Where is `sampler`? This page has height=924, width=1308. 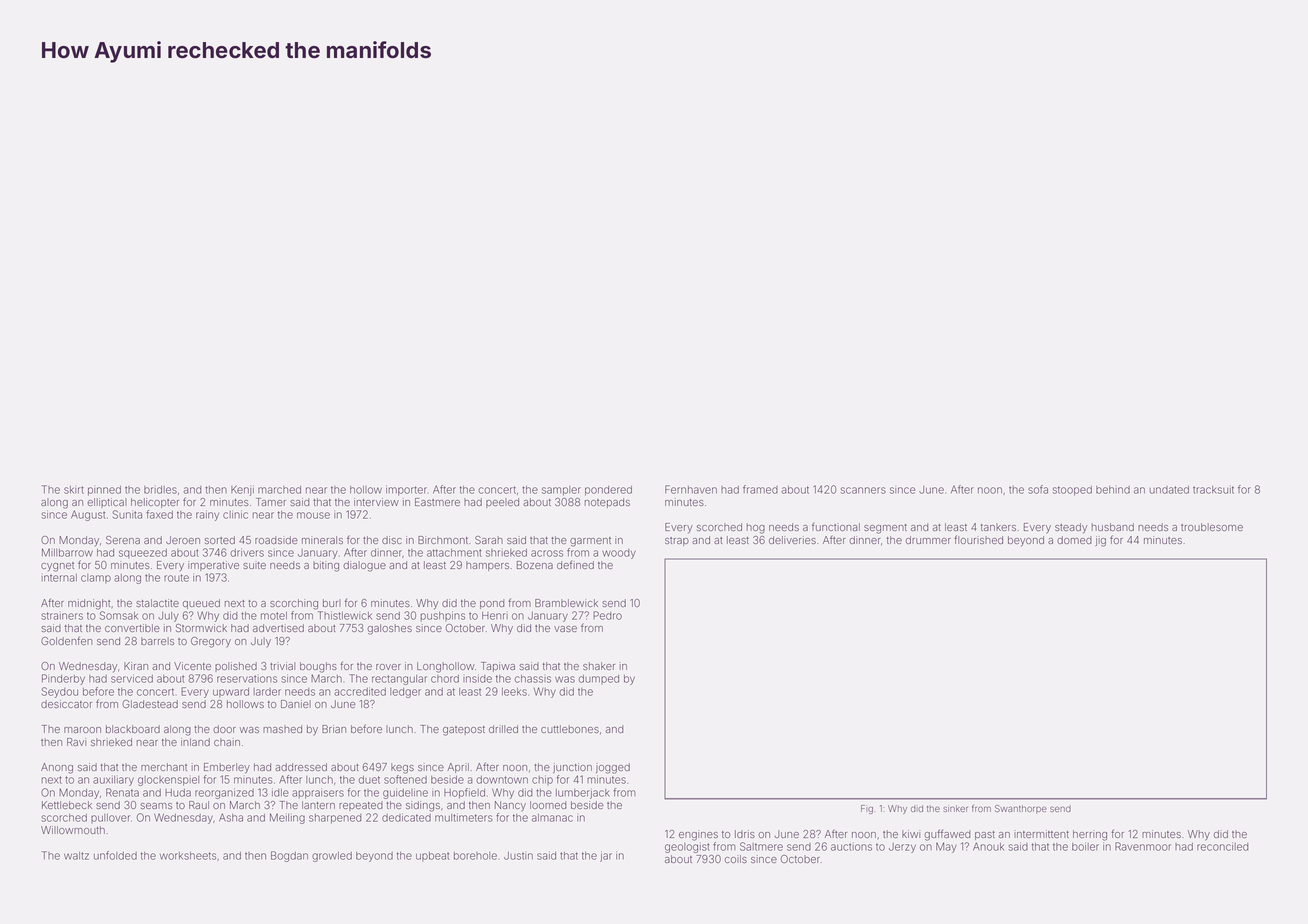 sampler is located at coordinates (561, 491).
